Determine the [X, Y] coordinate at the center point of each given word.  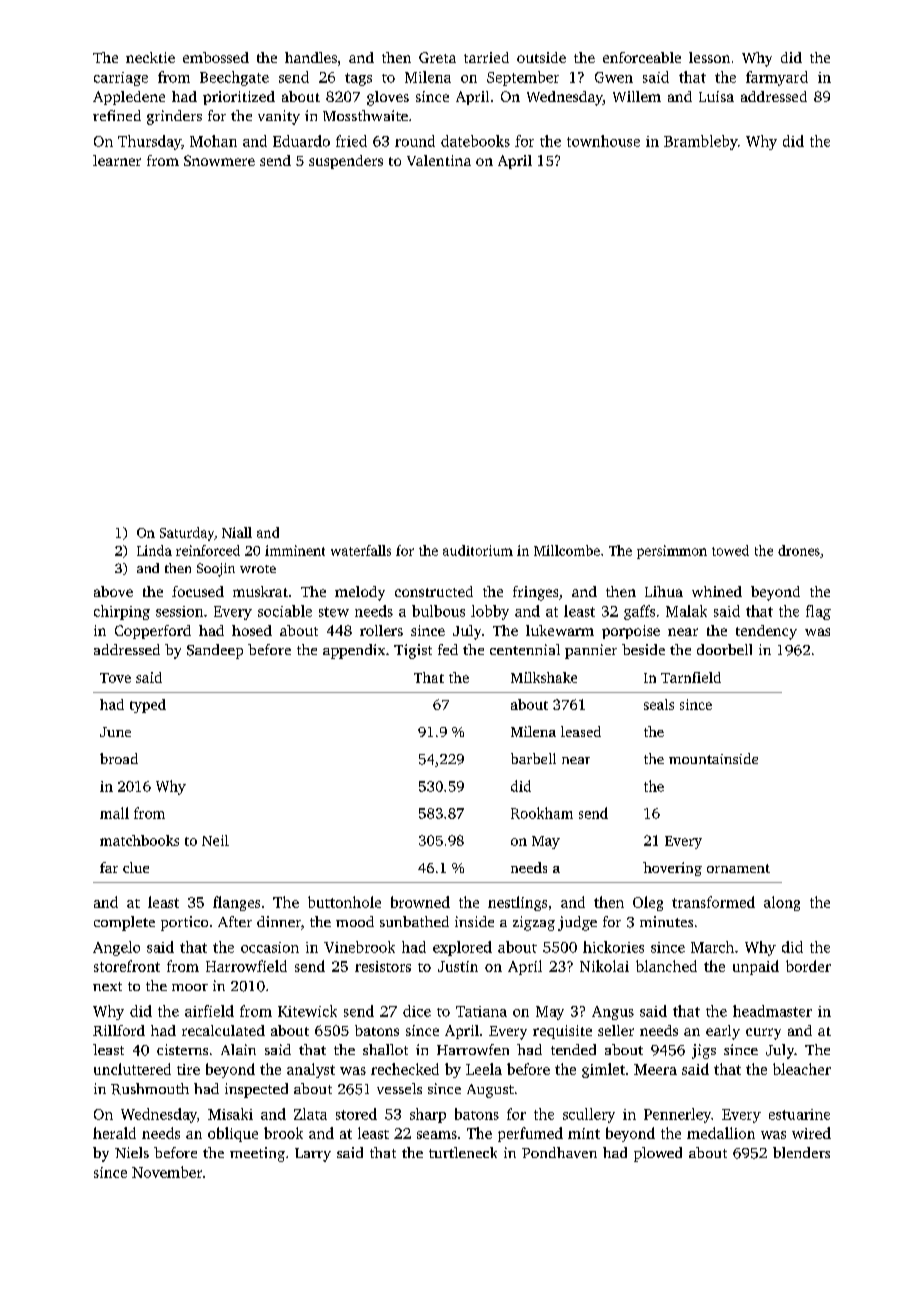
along [782, 903]
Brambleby [701, 142]
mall [114, 813]
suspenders [346, 162]
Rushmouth [150, 1089]
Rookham [542, 813]
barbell [533, 758]
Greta [437, 57]
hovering [672, 869]
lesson [709, 57]
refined [117, 115]
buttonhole [344, 902]
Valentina [439, 160]
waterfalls [361, 550]
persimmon [672, 552]
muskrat [260, 591]
